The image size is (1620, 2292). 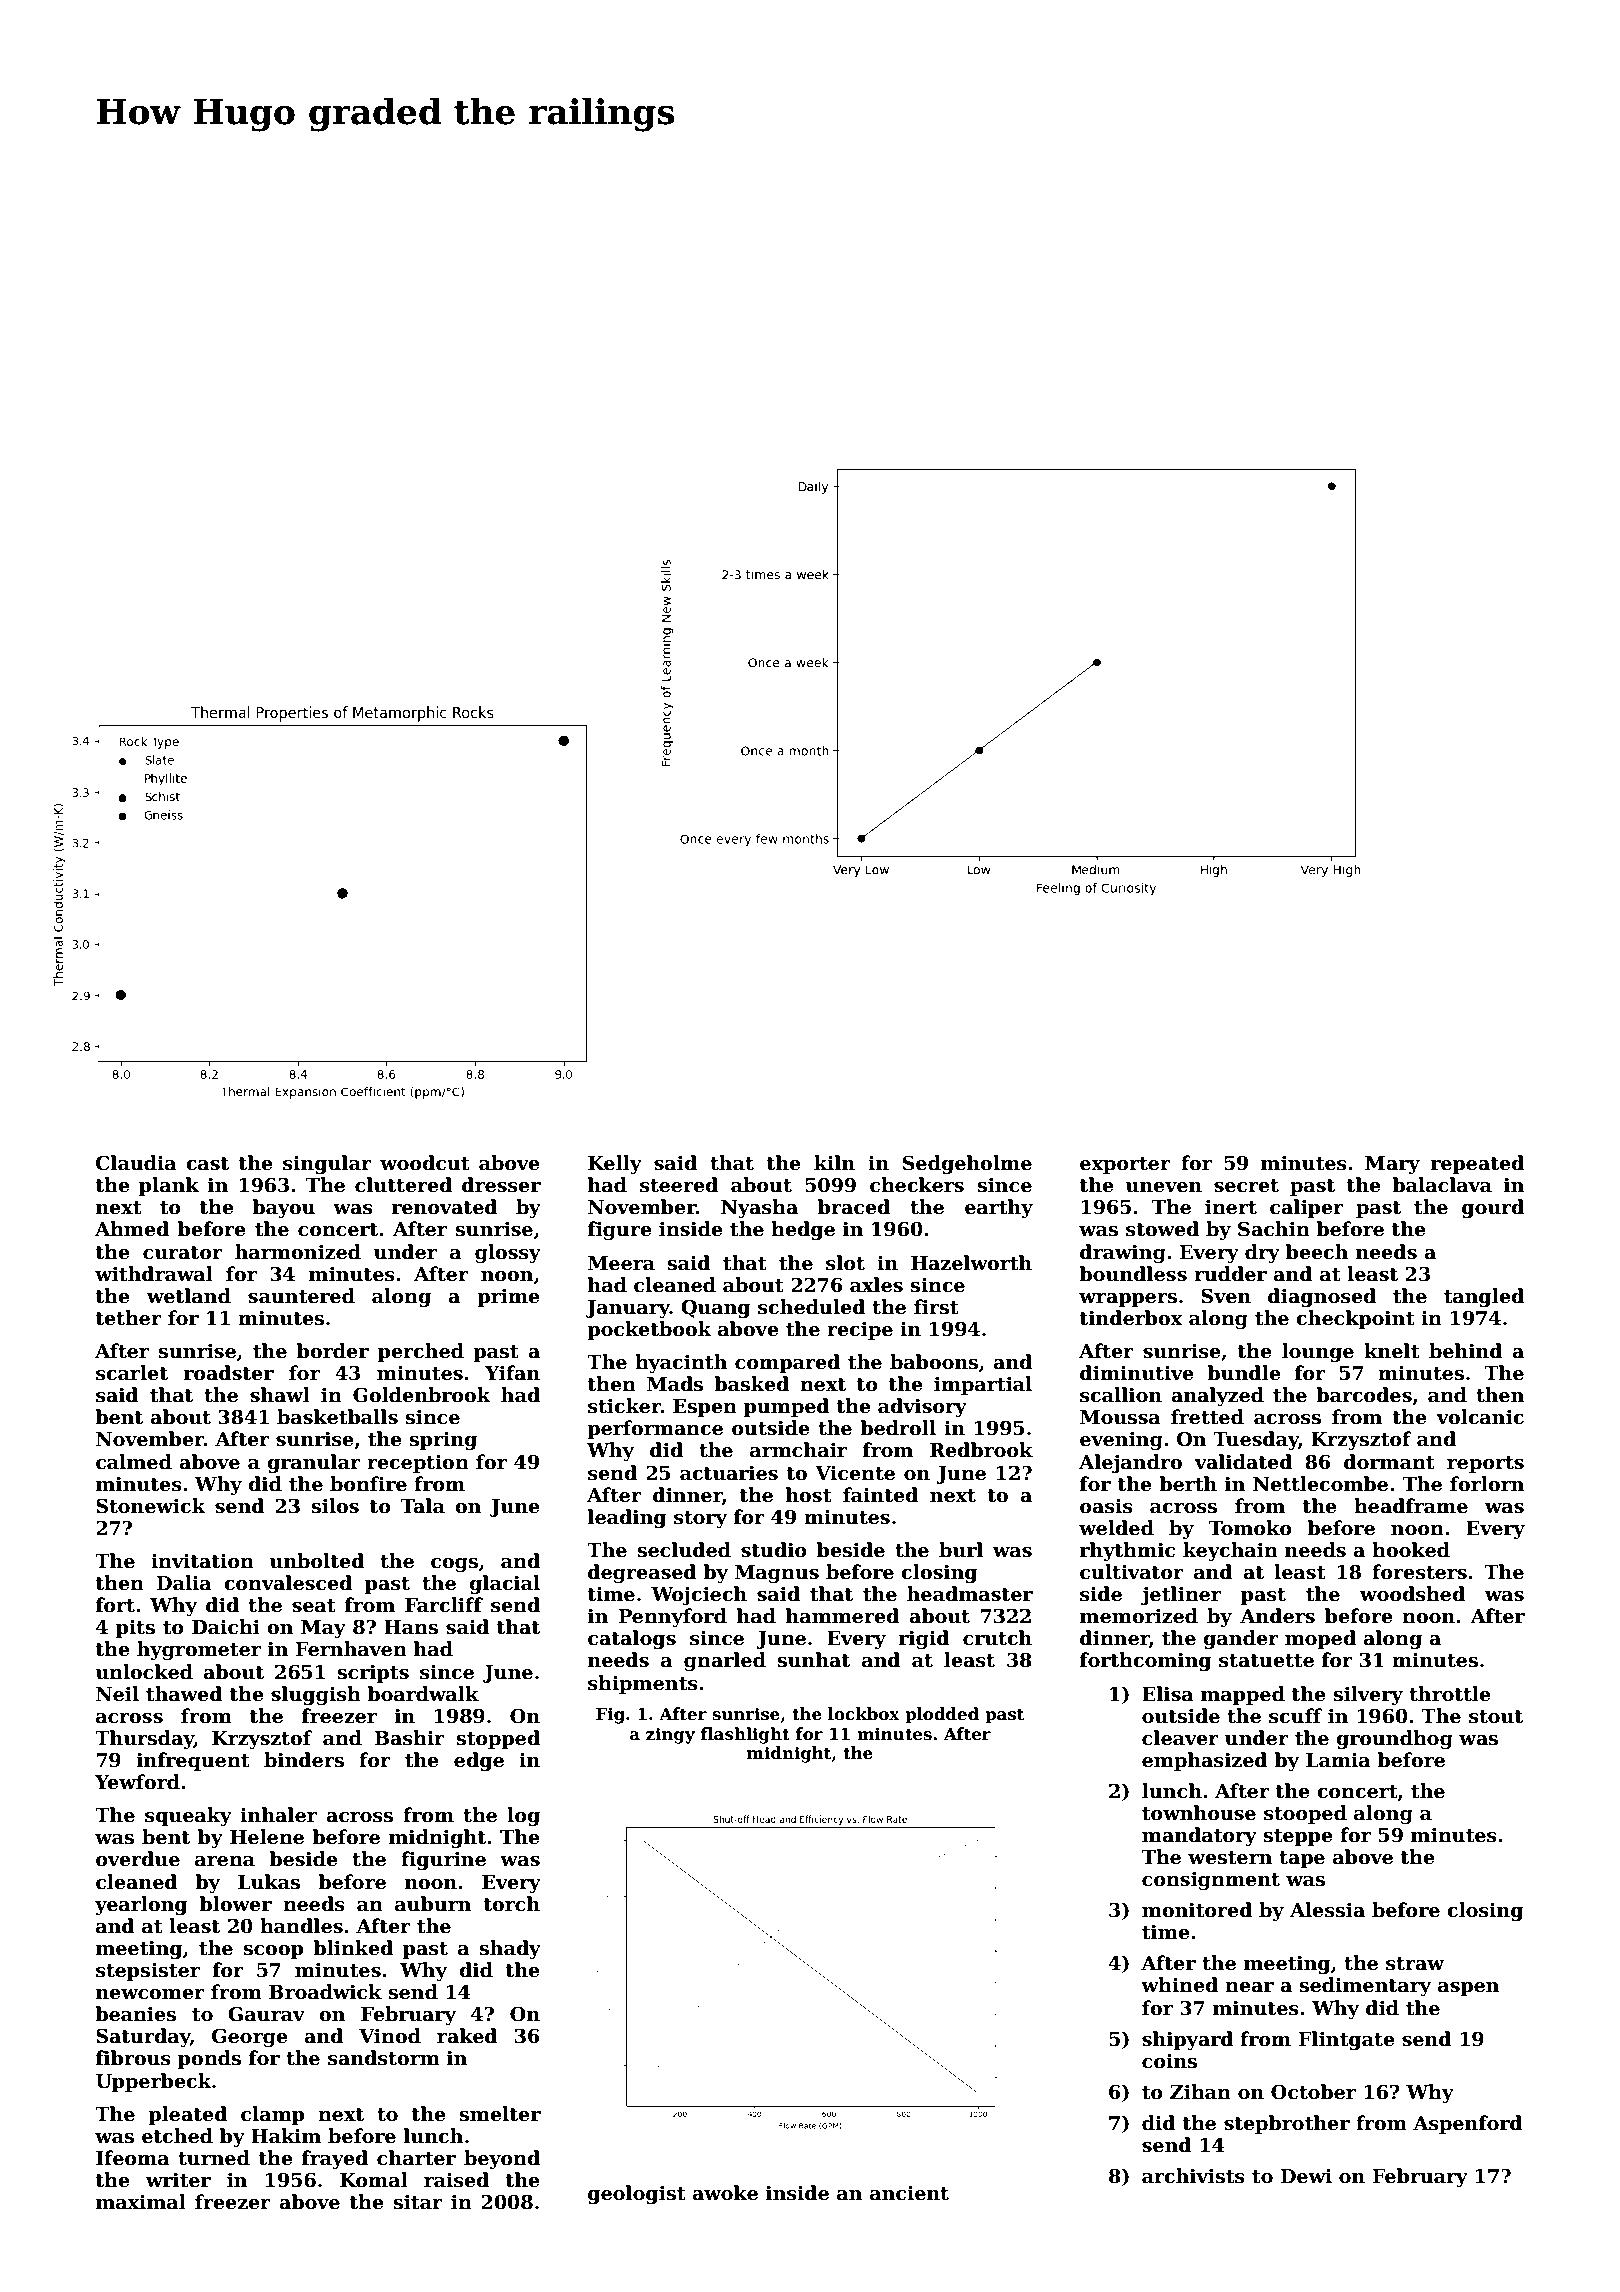 What do you see at coordinates (423, 1506) in the screenshot?
I see `Tala` at bounding box center [423, 1506].
